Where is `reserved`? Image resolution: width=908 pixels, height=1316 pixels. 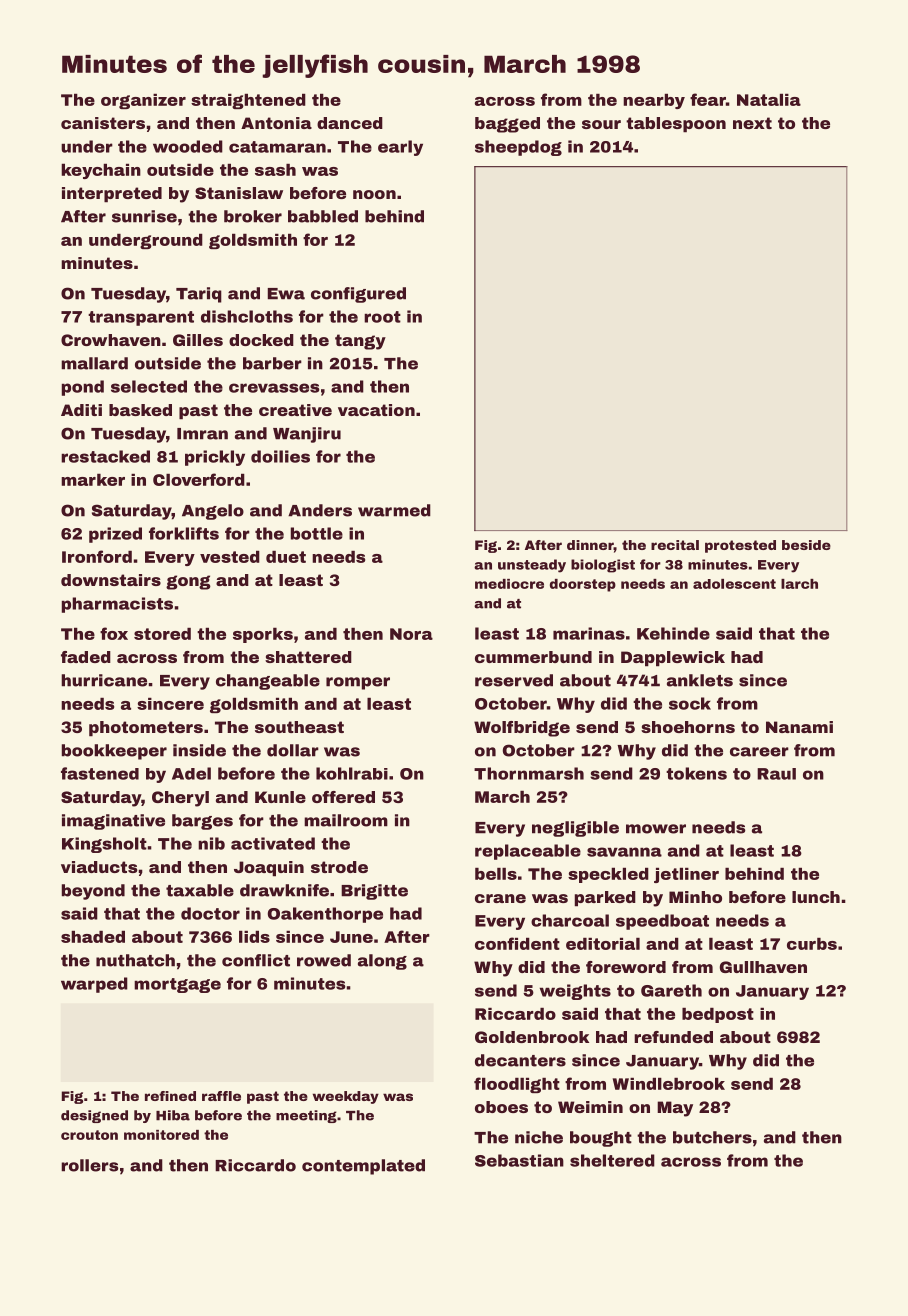 reserved is located at coordinates (514, 680).
